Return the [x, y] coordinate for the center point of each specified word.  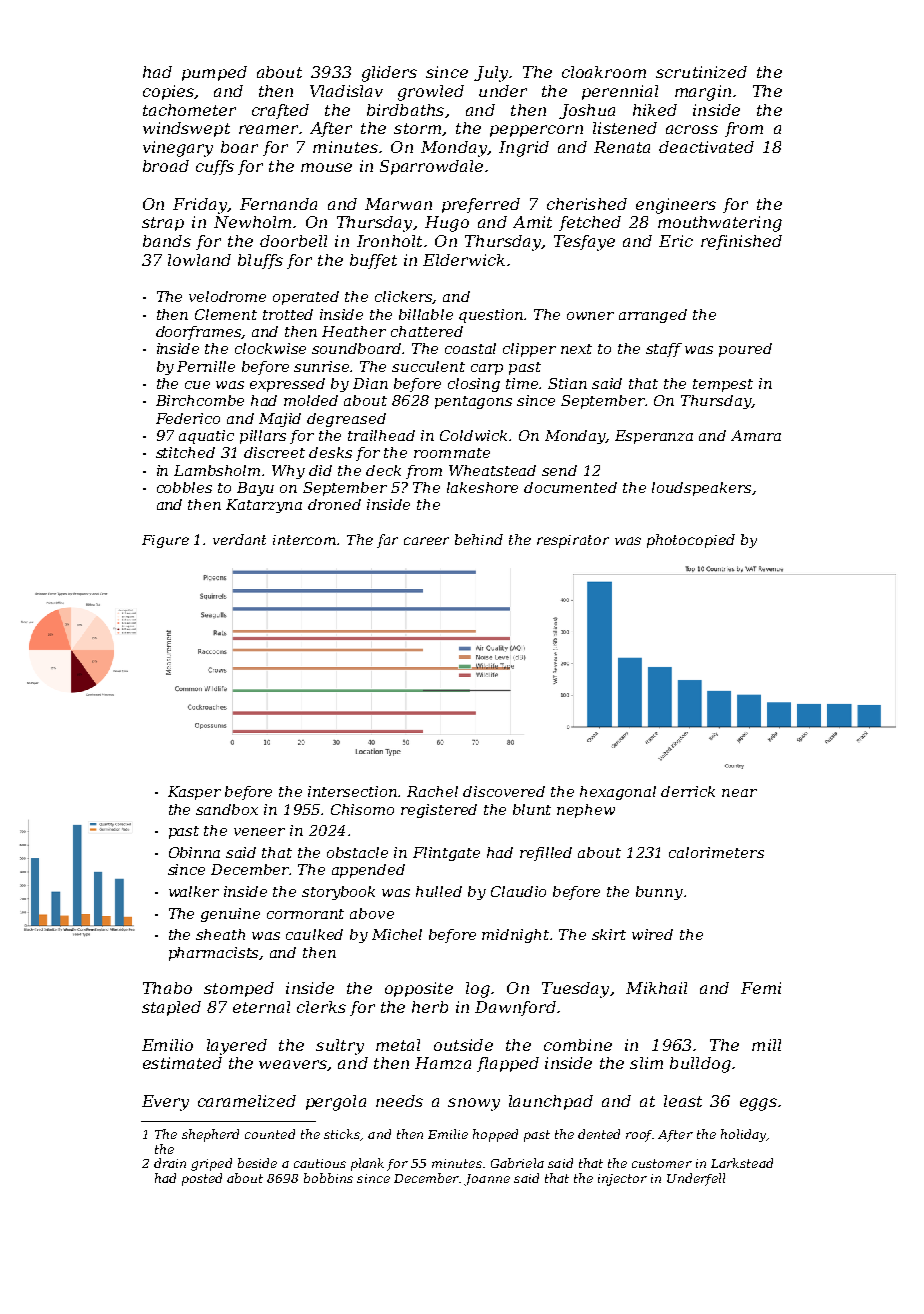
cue [197, 385]
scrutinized [701, 72]
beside [257, 1163]
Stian [567, 383]
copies [168, 92]
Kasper [194, 793]
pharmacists [214, 954]
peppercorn [536, 131]
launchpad [551, 1102]
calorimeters [716, 852]
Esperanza [654, 437]
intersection [353, 791]
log [478, 990]
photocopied [691, 541]
